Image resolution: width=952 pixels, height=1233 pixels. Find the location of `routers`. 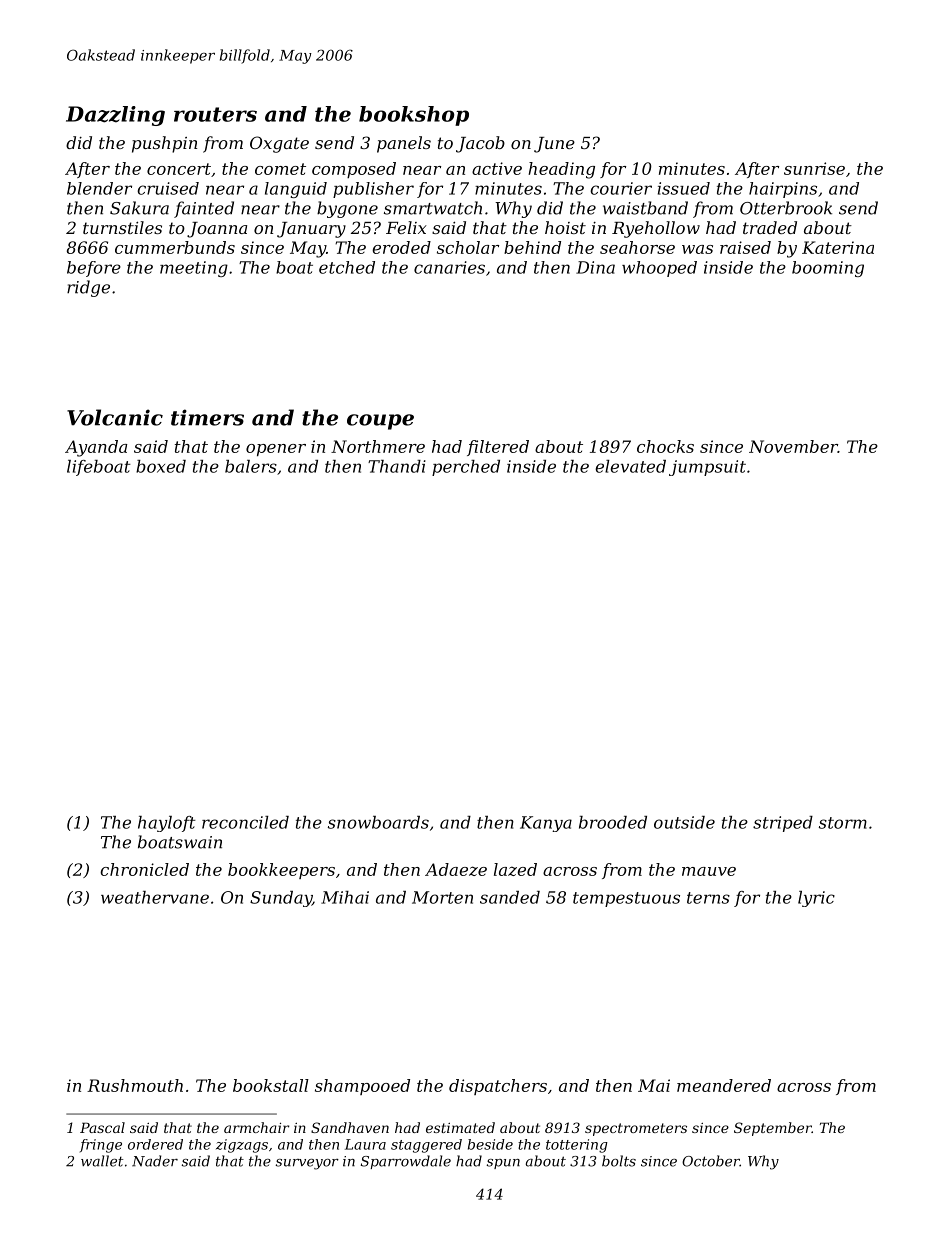

routers is located at coordinates (215, 114).
